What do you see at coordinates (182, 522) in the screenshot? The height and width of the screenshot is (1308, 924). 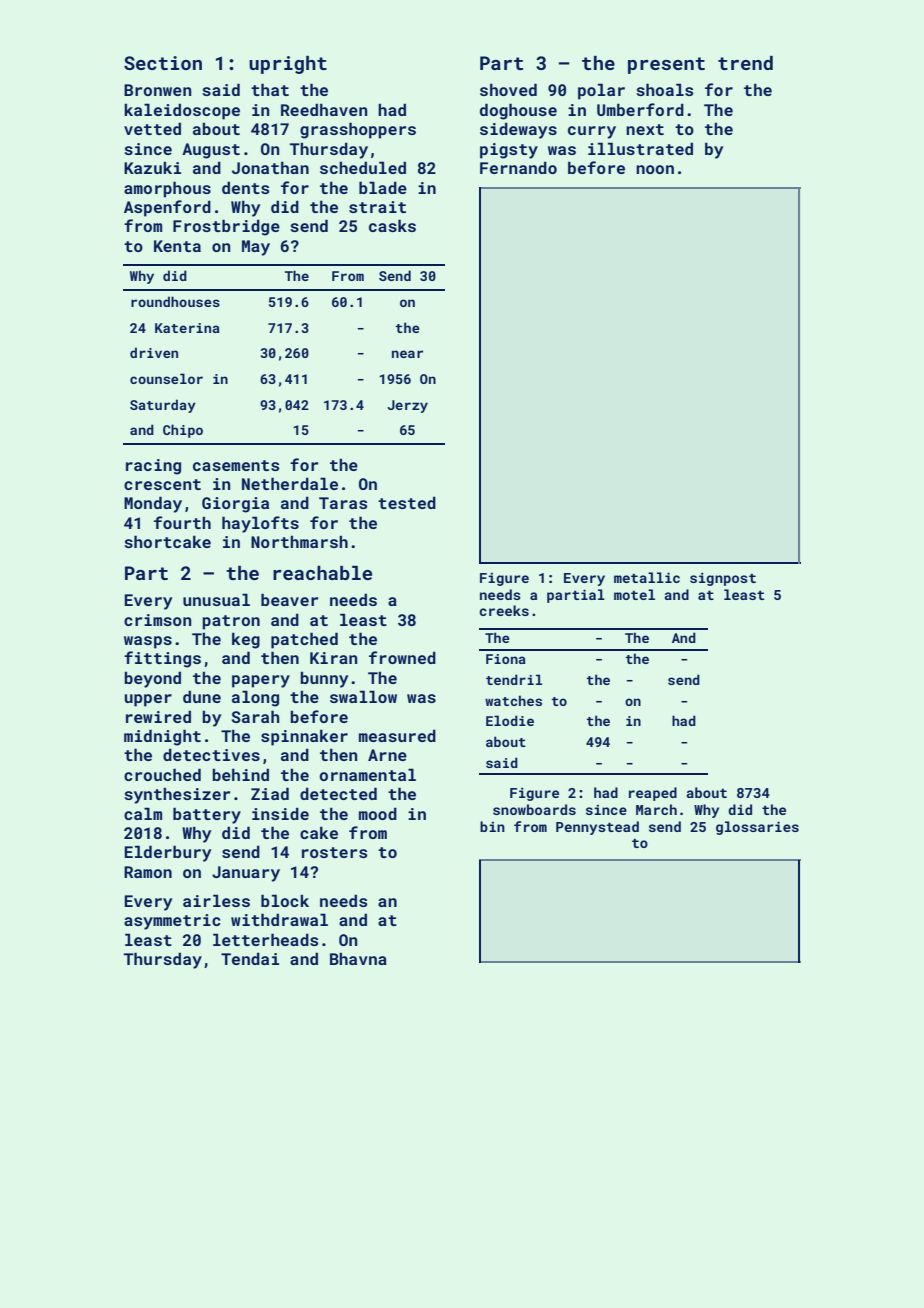 I see `fourth` at bounding box center [182, 522].
